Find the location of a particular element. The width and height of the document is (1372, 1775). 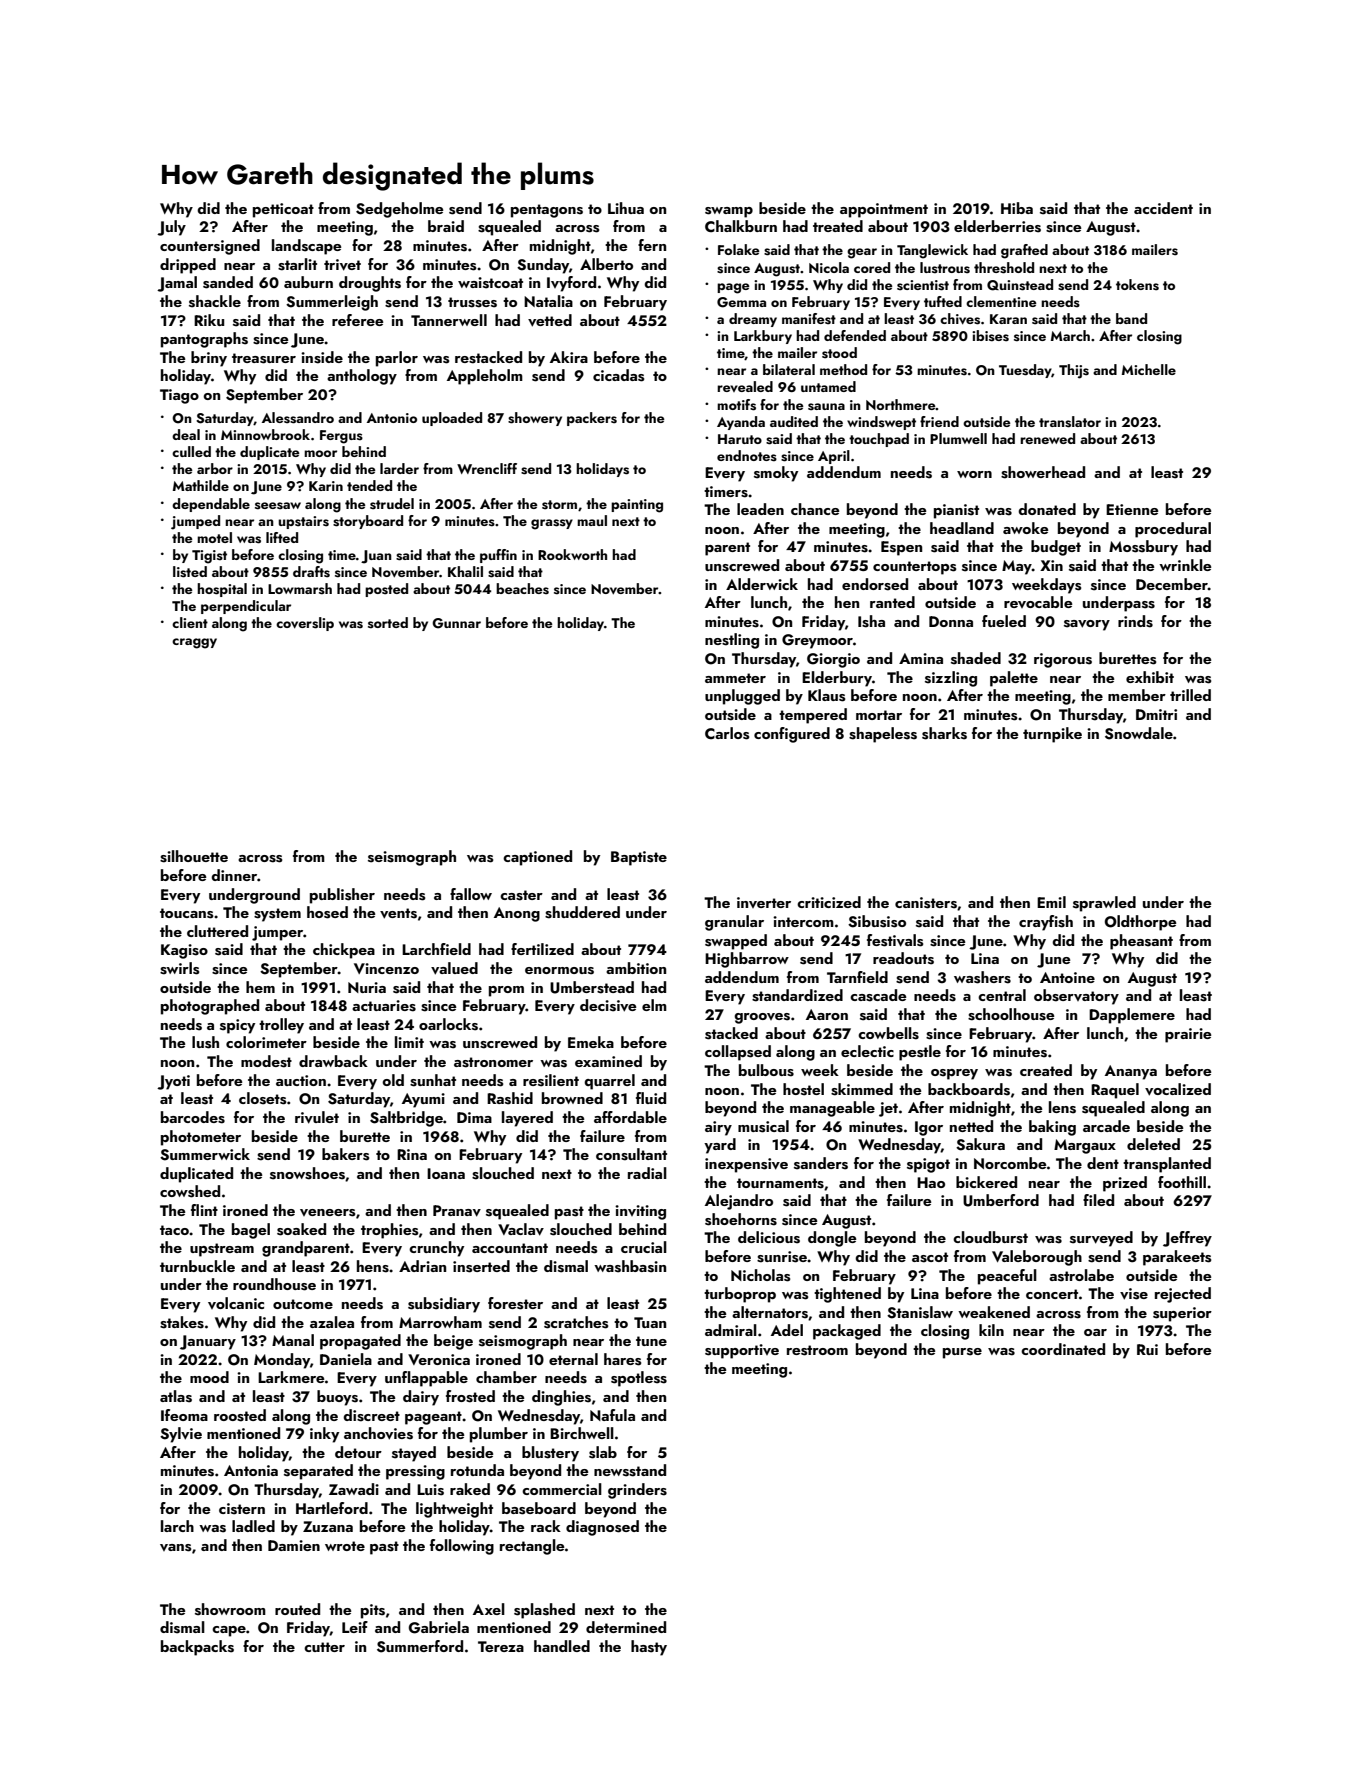

swamp is located at coordinates (729, 212).
